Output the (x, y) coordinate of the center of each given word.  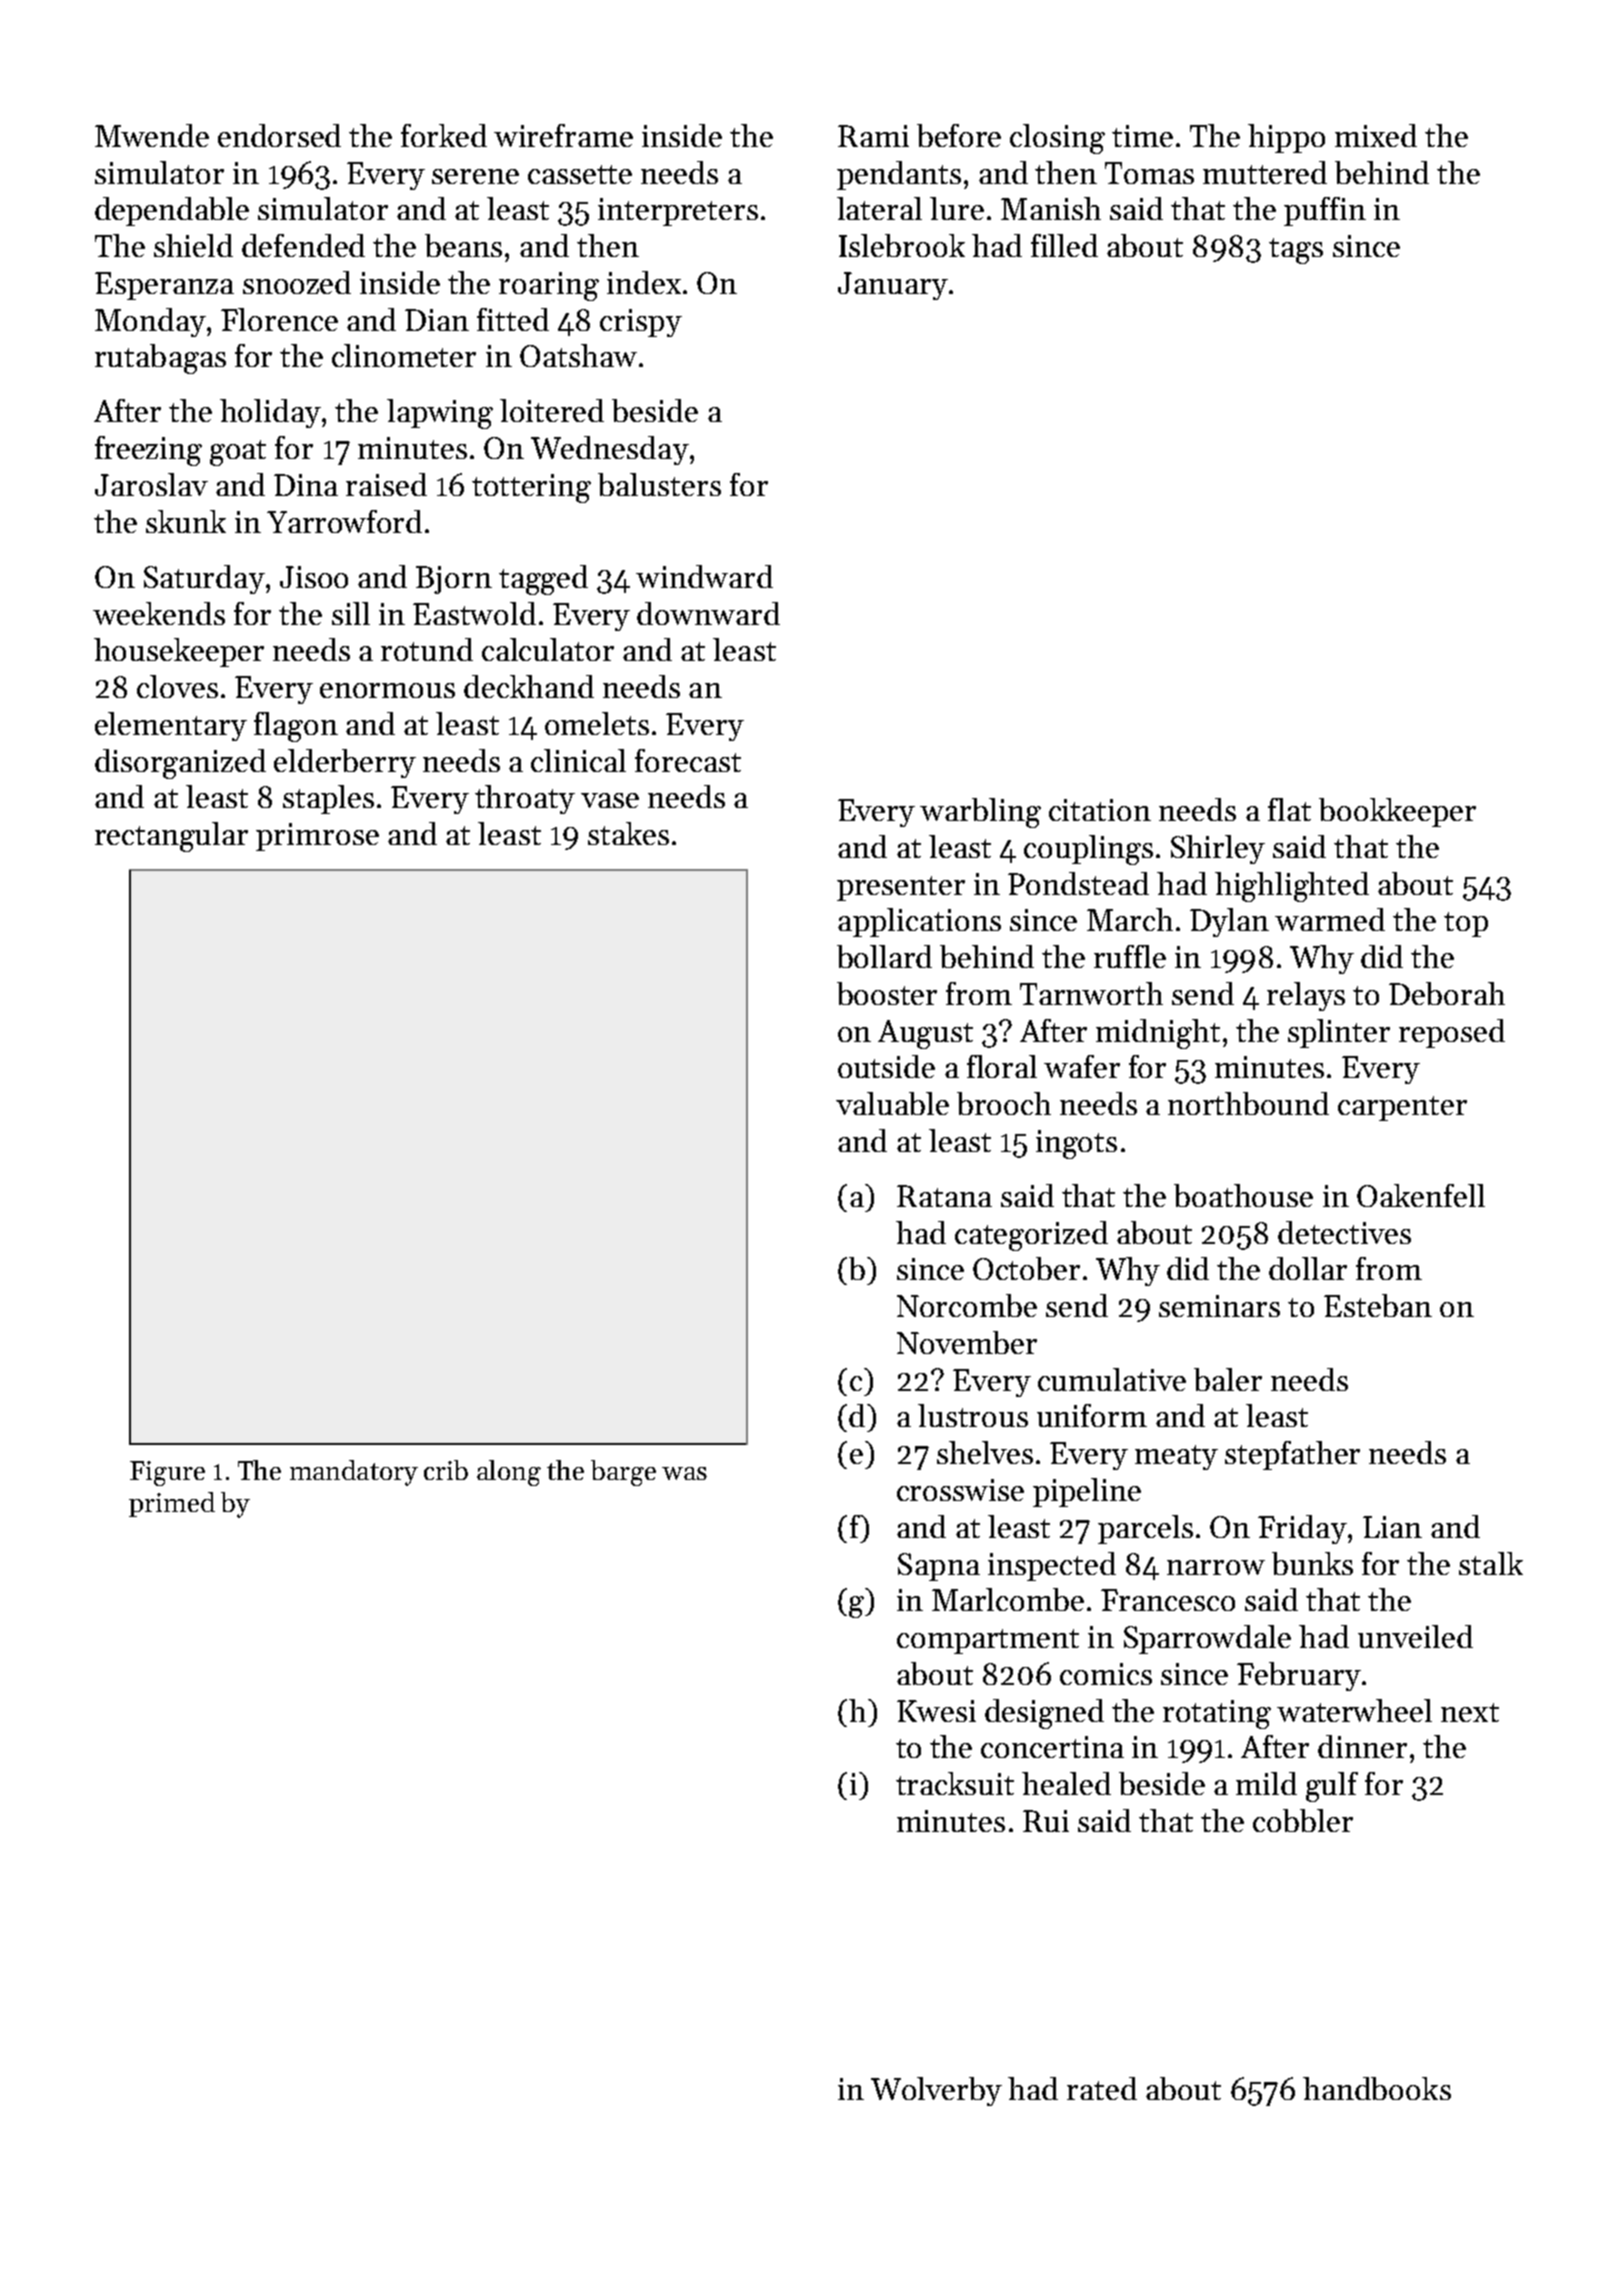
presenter (901, 888)
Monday (150, 322)
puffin (1325, 211)
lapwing (440, 414)
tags (1296, 251)
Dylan (1229, 922)
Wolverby (936, 2091)
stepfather (1292, 1455)
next (1470, 1712)
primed (172, 1504)
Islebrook (902, 245)
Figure (167, 1473)
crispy (641, 323)
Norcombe (967, 1305)
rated (1102, 2088)
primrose (317, 837)
